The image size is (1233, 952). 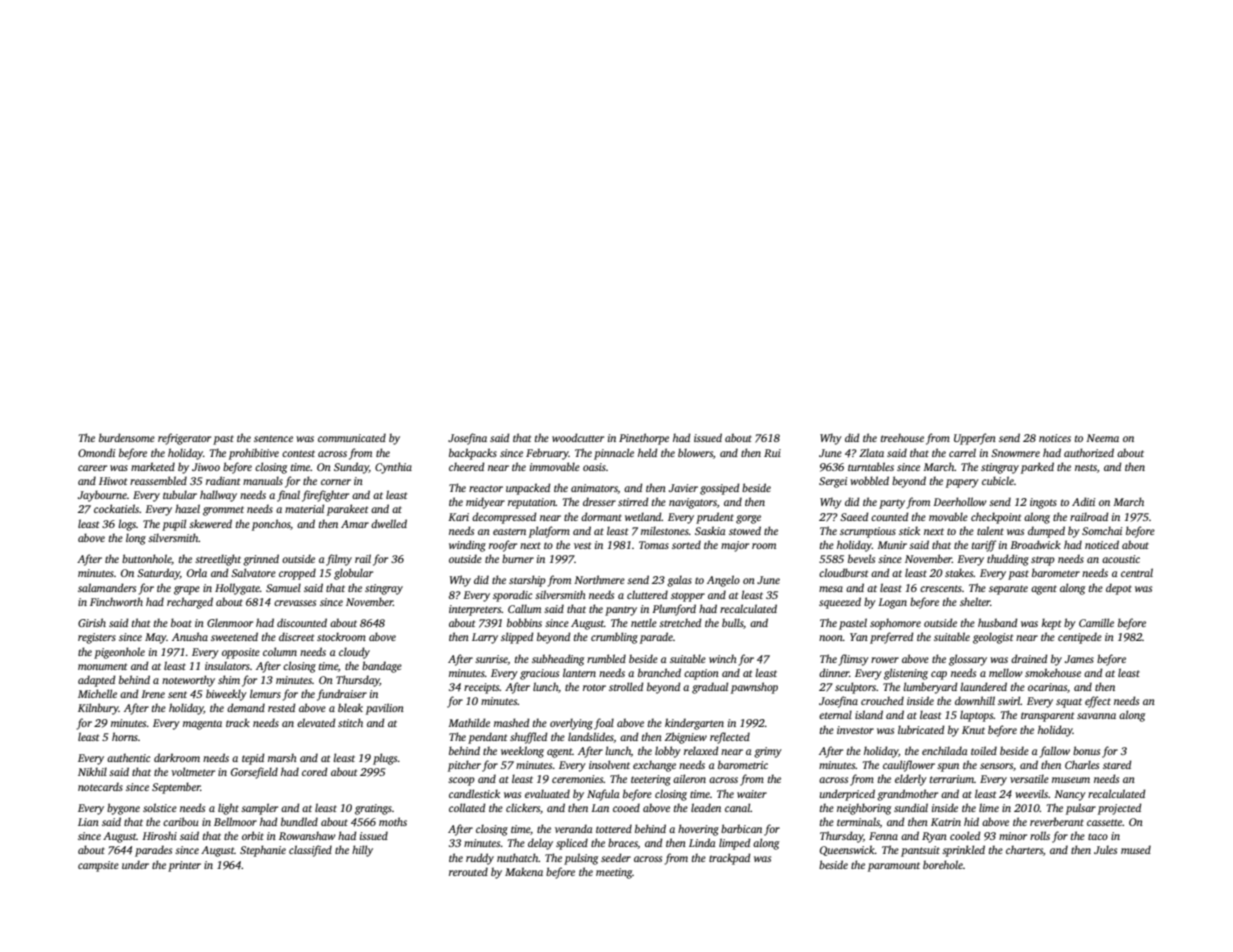 What do you see at coordinates (644, 439) in the image?
I see `Pinethorpe` at bounding box center [644, 439].
